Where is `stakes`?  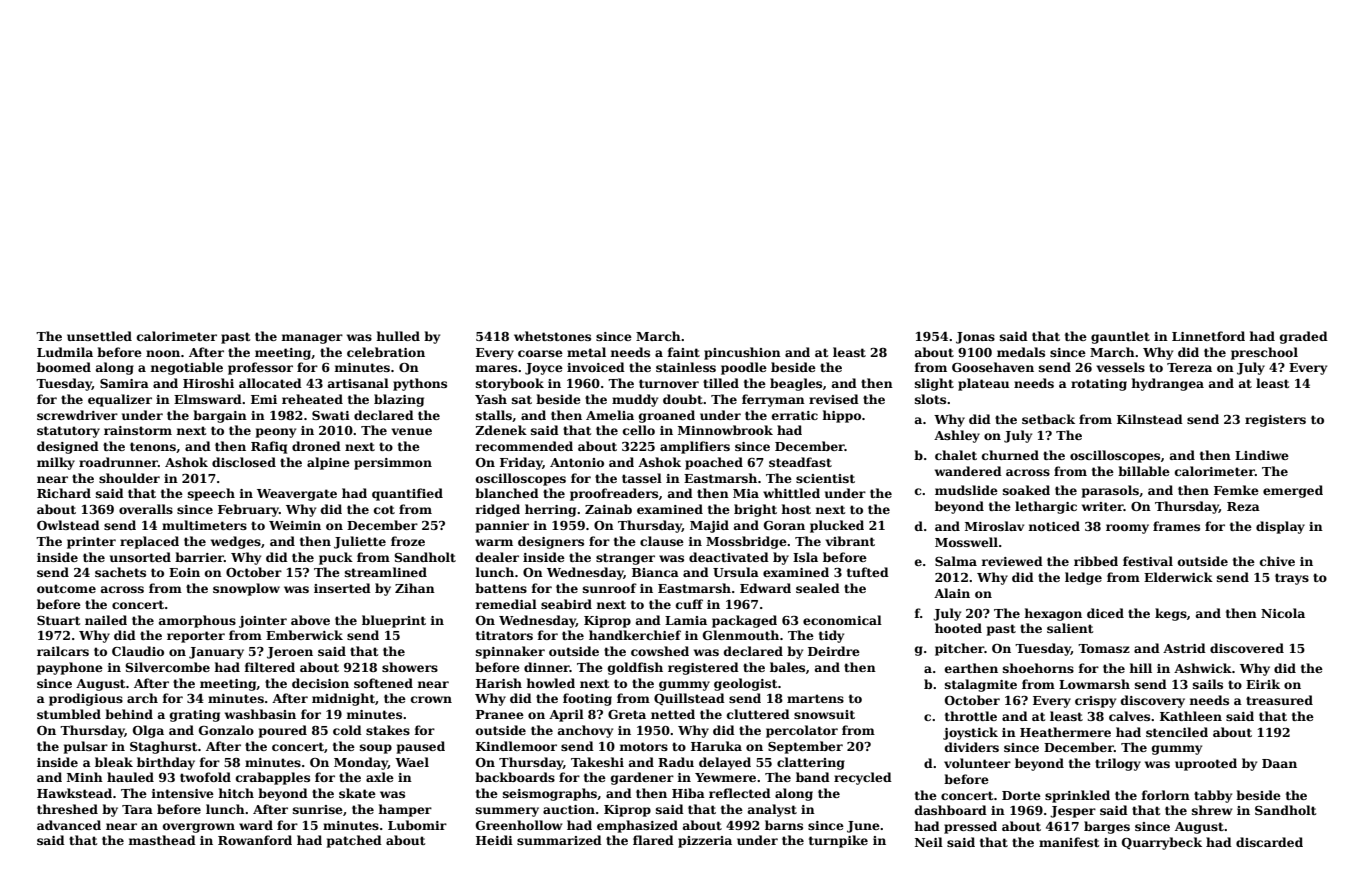 stakes is located at coordinates (388, 730).
